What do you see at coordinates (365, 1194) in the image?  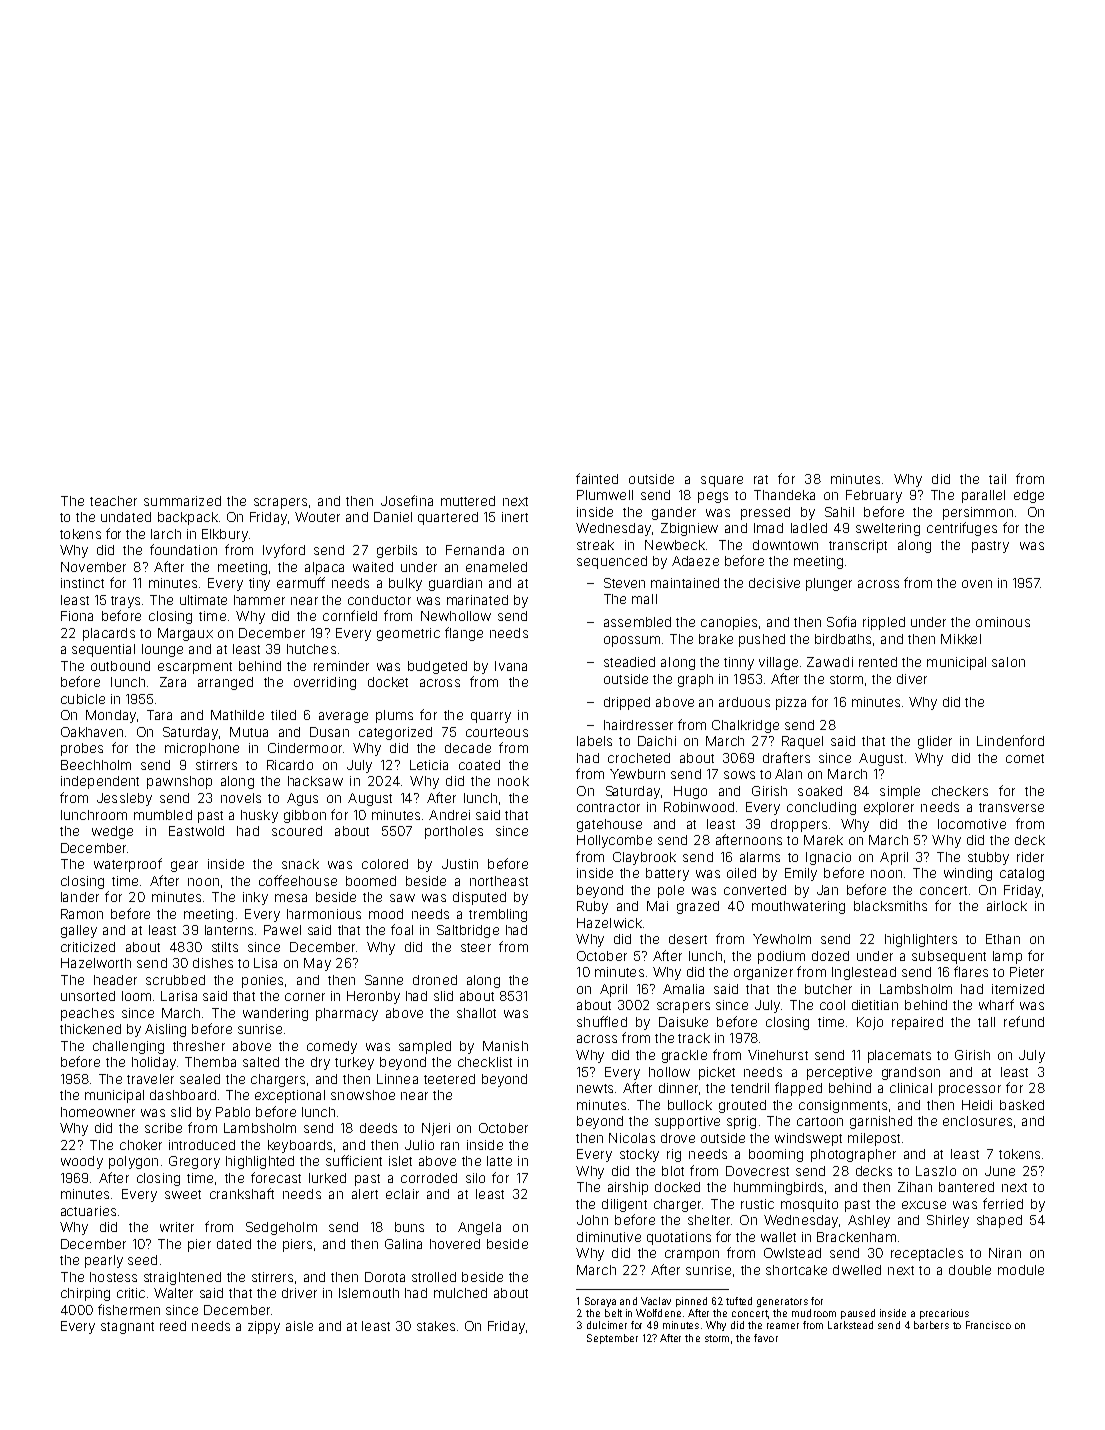 I see `alert` at bounding box center [365, 1194].
